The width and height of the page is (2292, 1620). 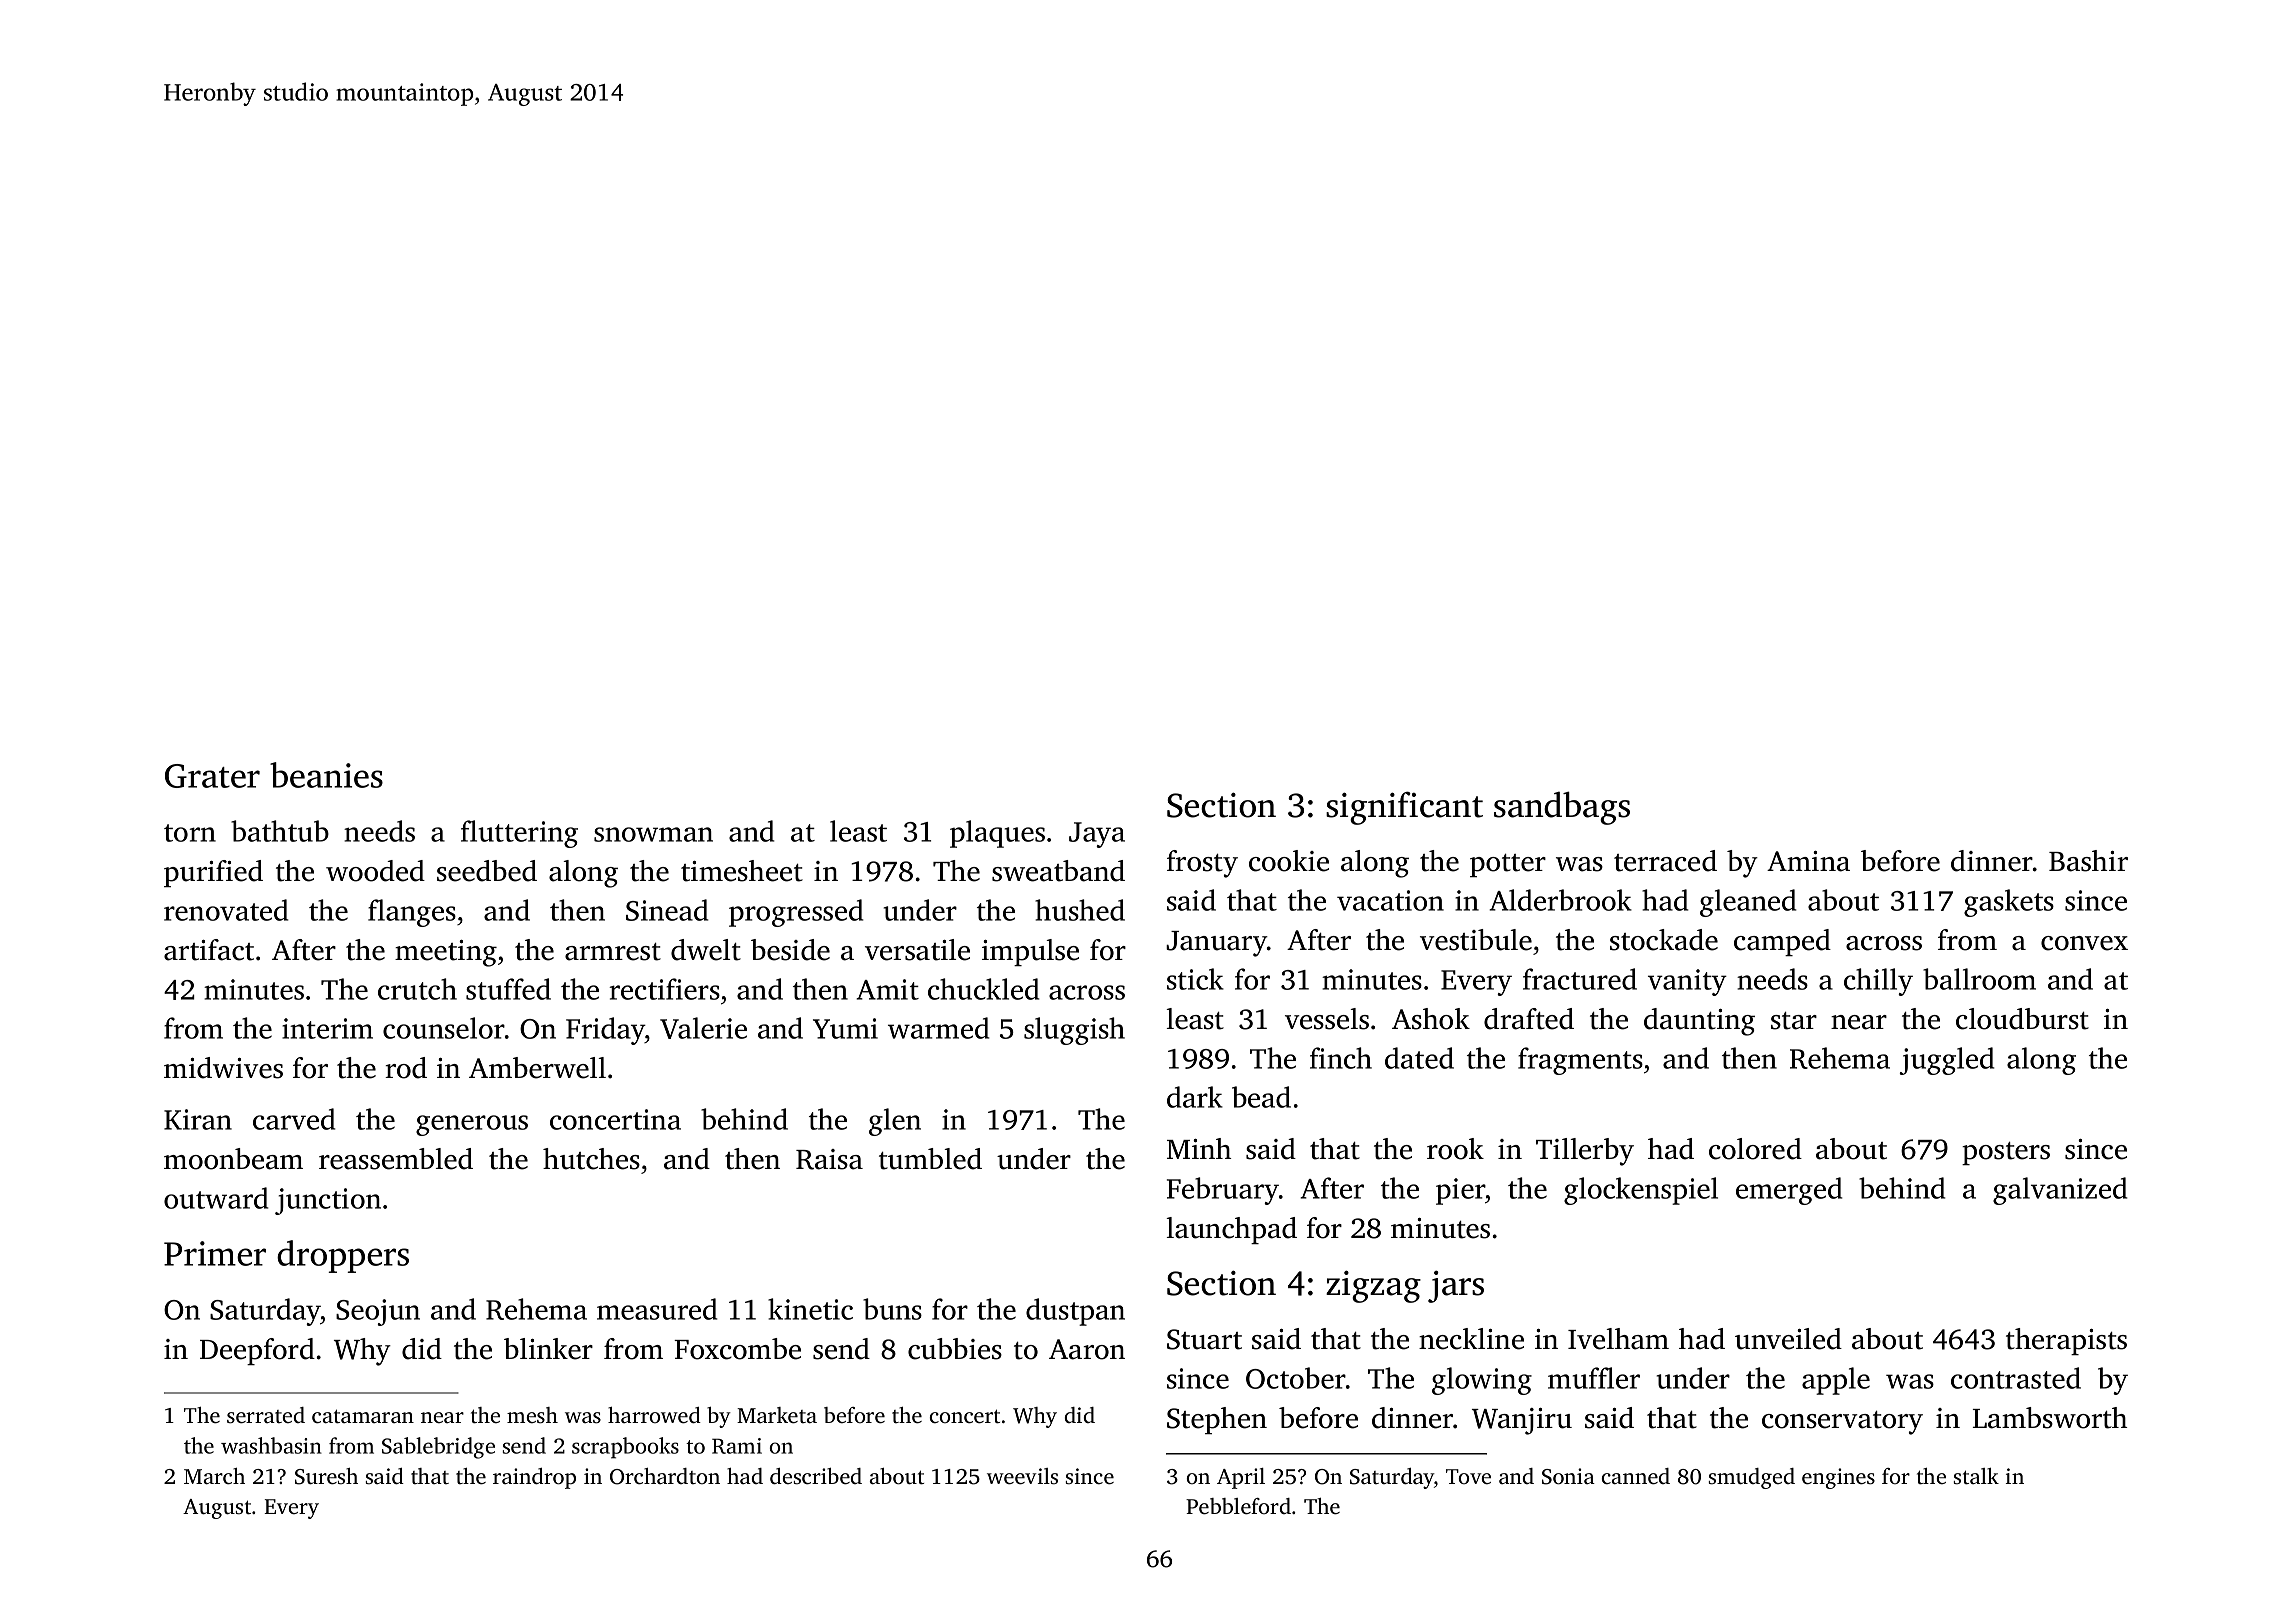 I want to click on pier, so click(x=1460, y=1191).
